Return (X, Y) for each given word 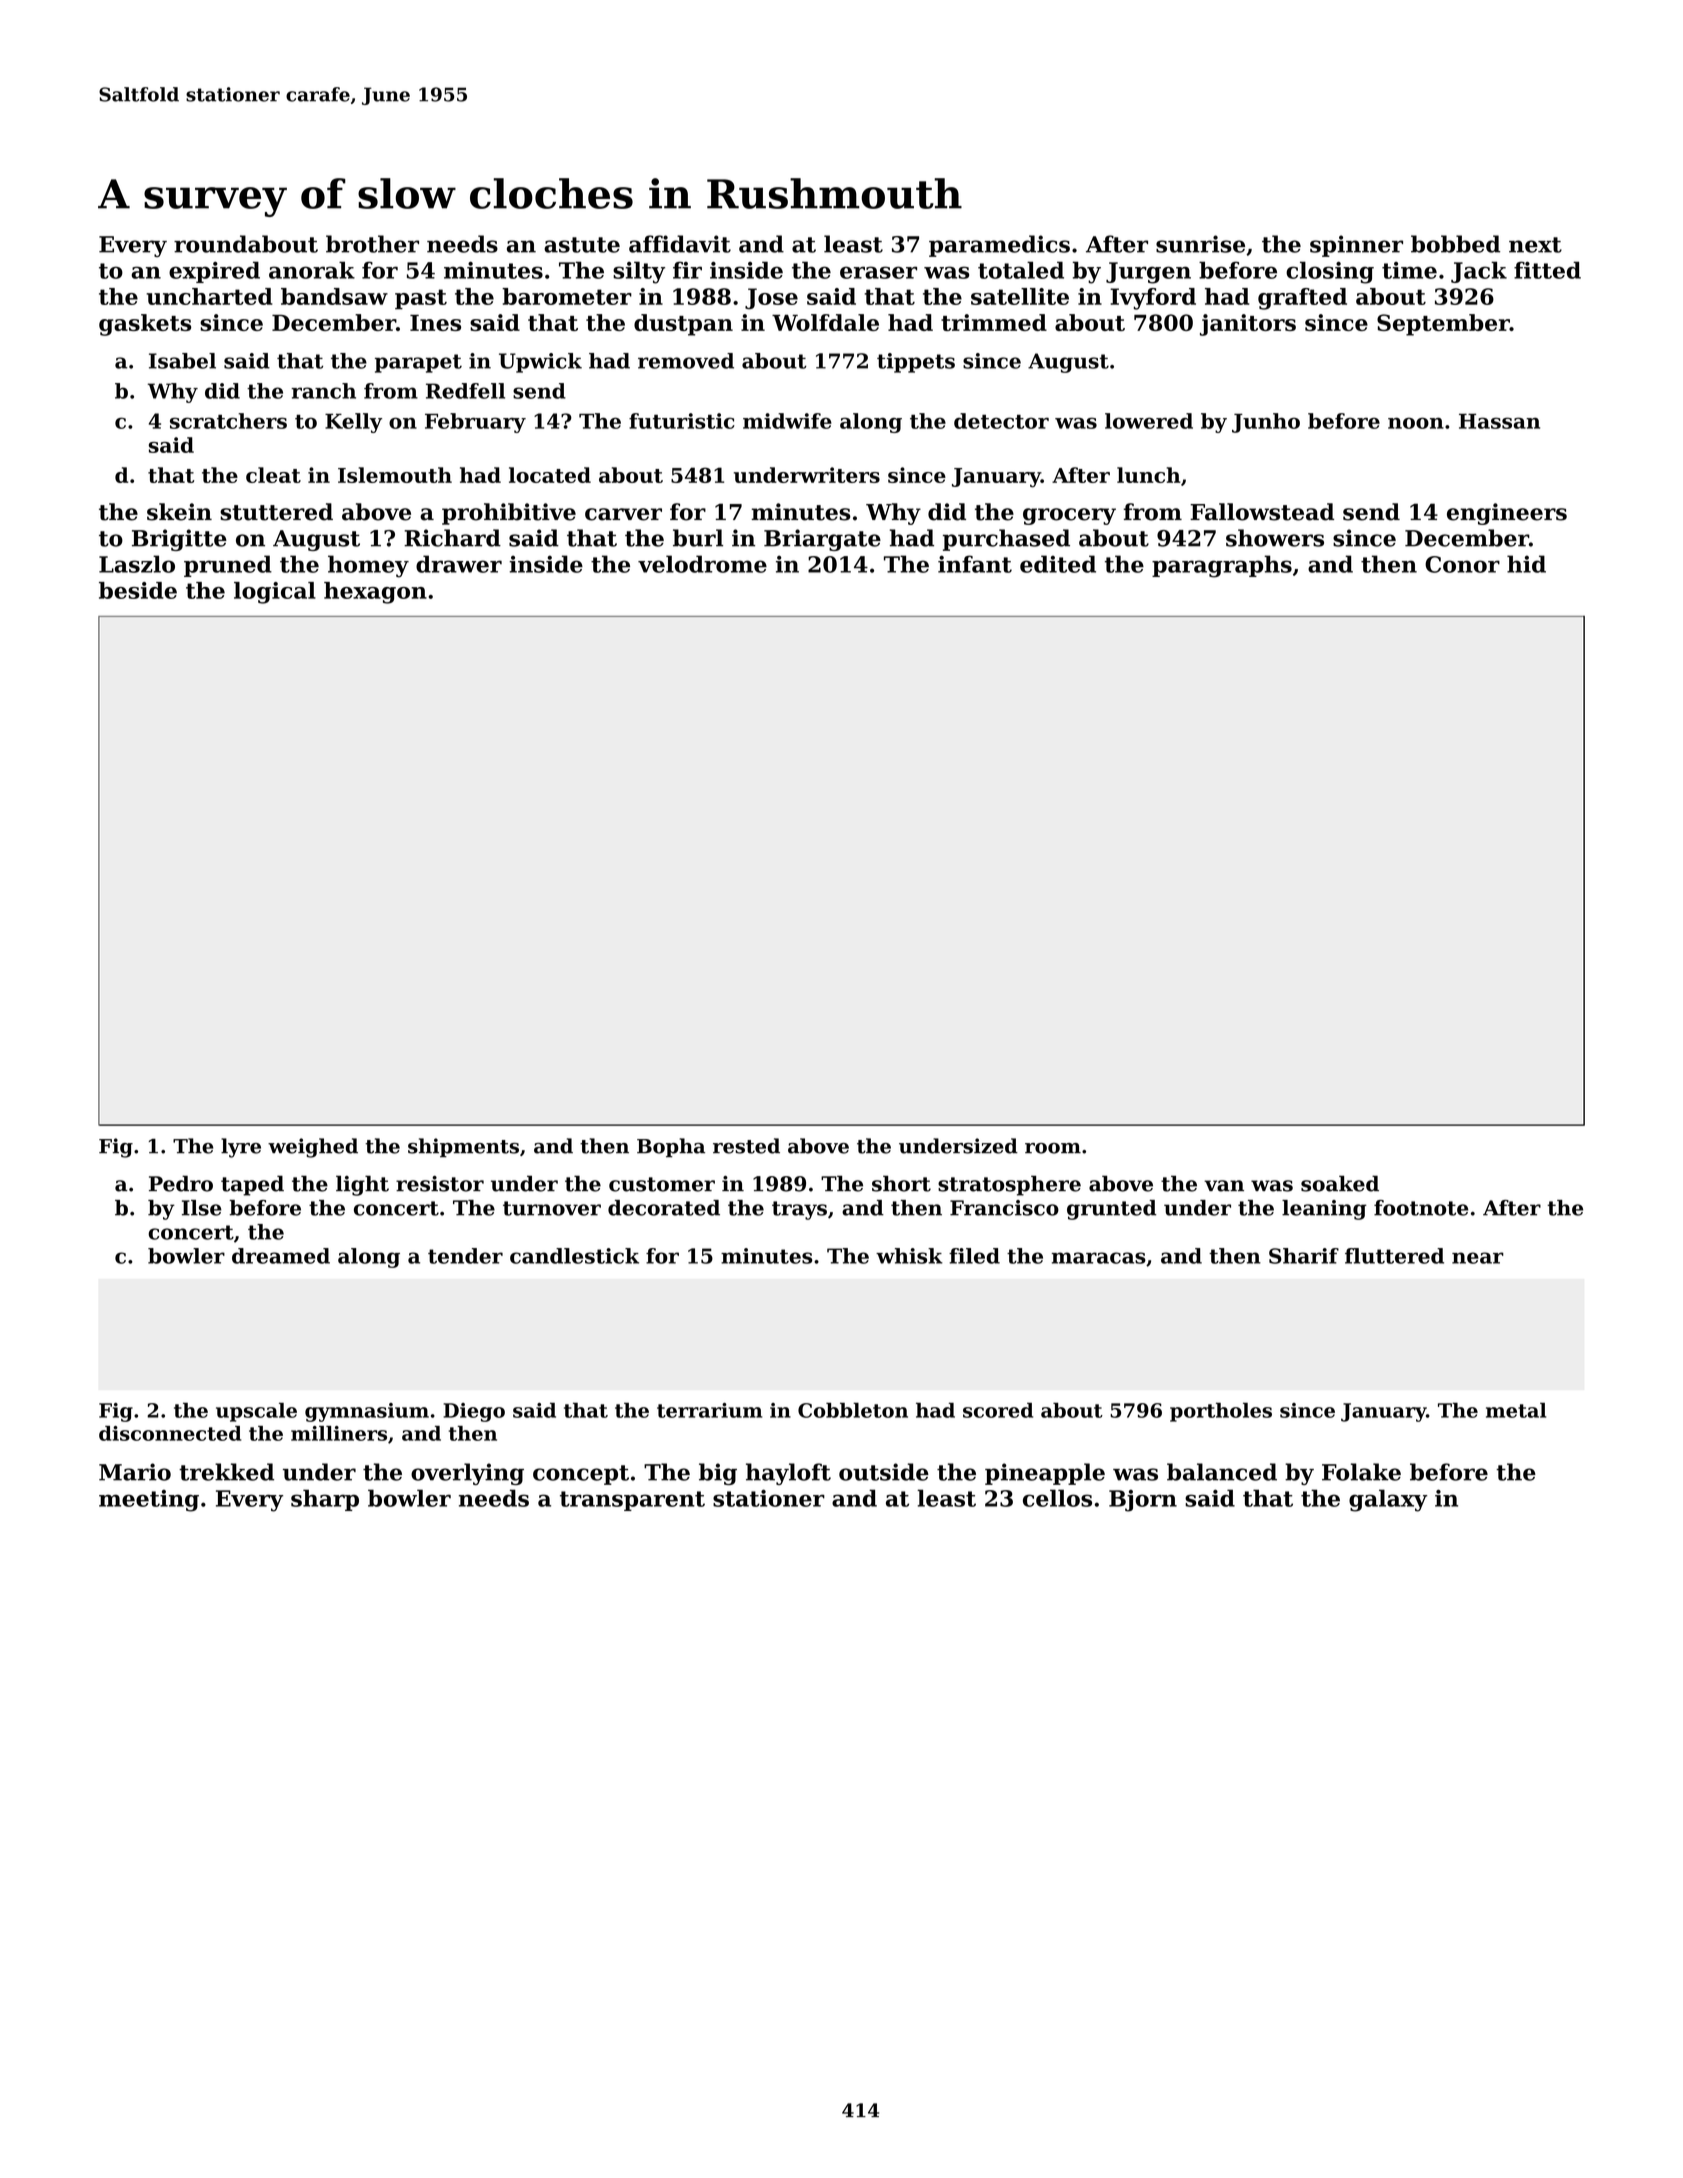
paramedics (999, 246)
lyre (241, 1148)
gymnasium (367, 1412)
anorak (312, 270)
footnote (1421, 1208)
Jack (1479, 272)
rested (746, 1146)
